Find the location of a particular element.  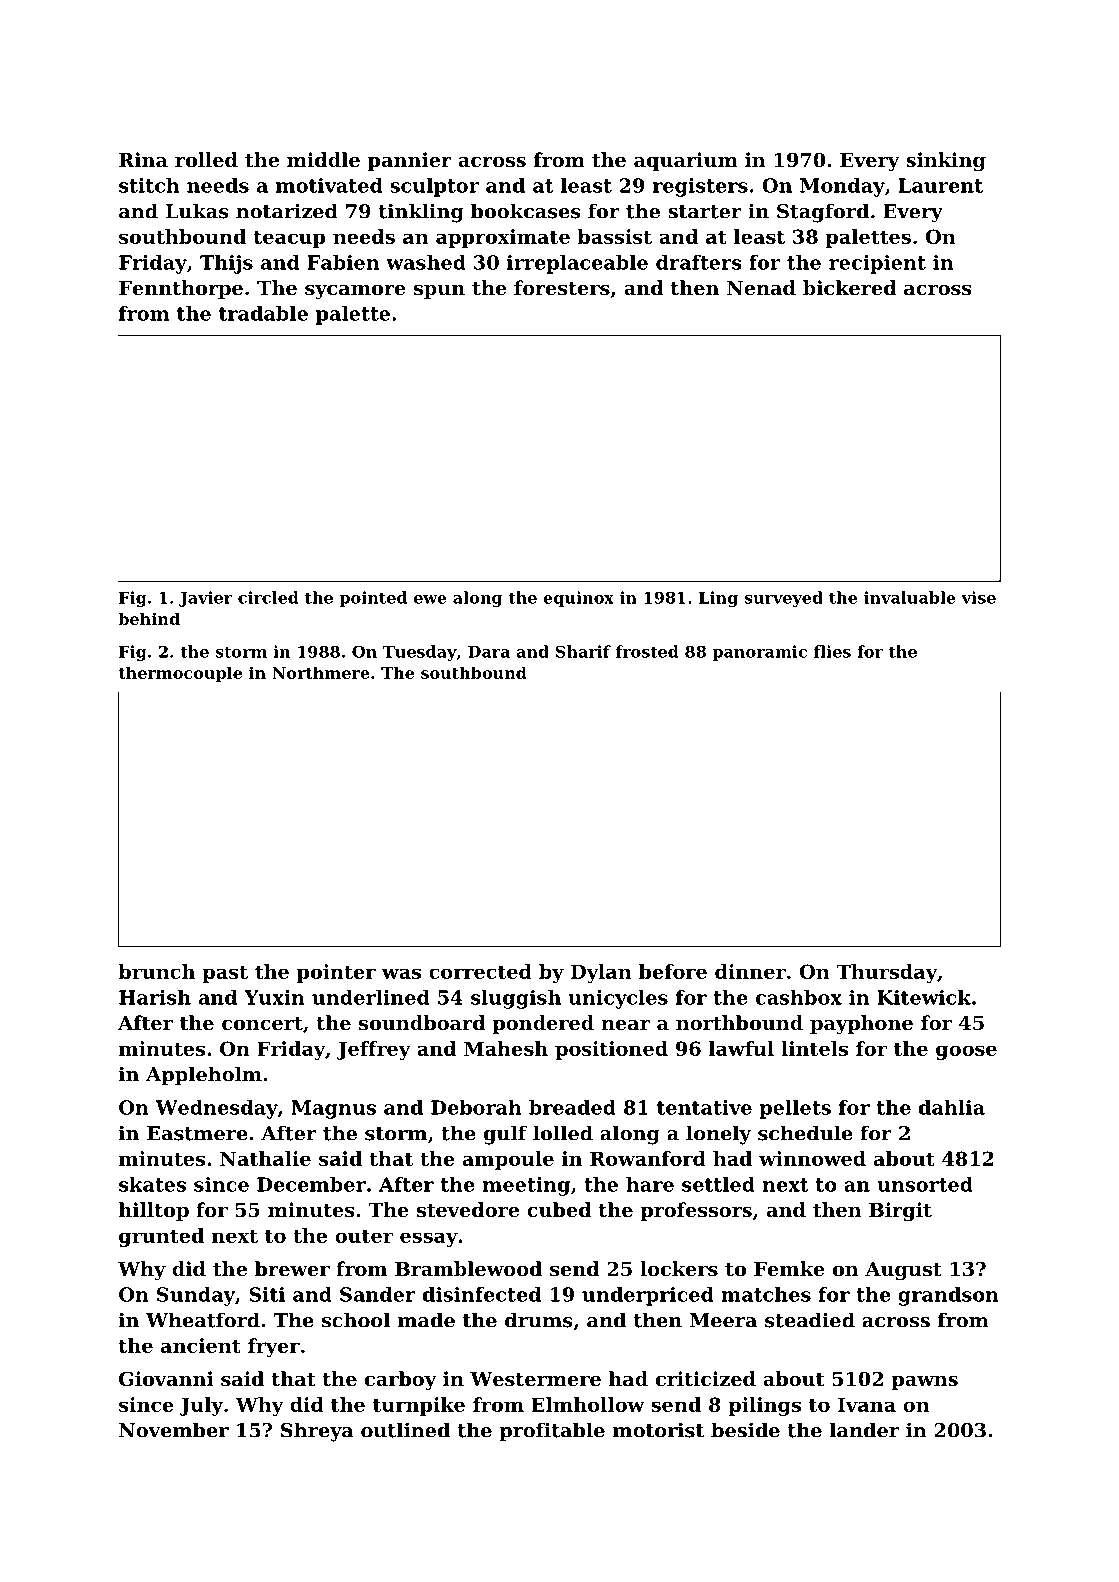

frosted is located at coordinates (647, 651).
